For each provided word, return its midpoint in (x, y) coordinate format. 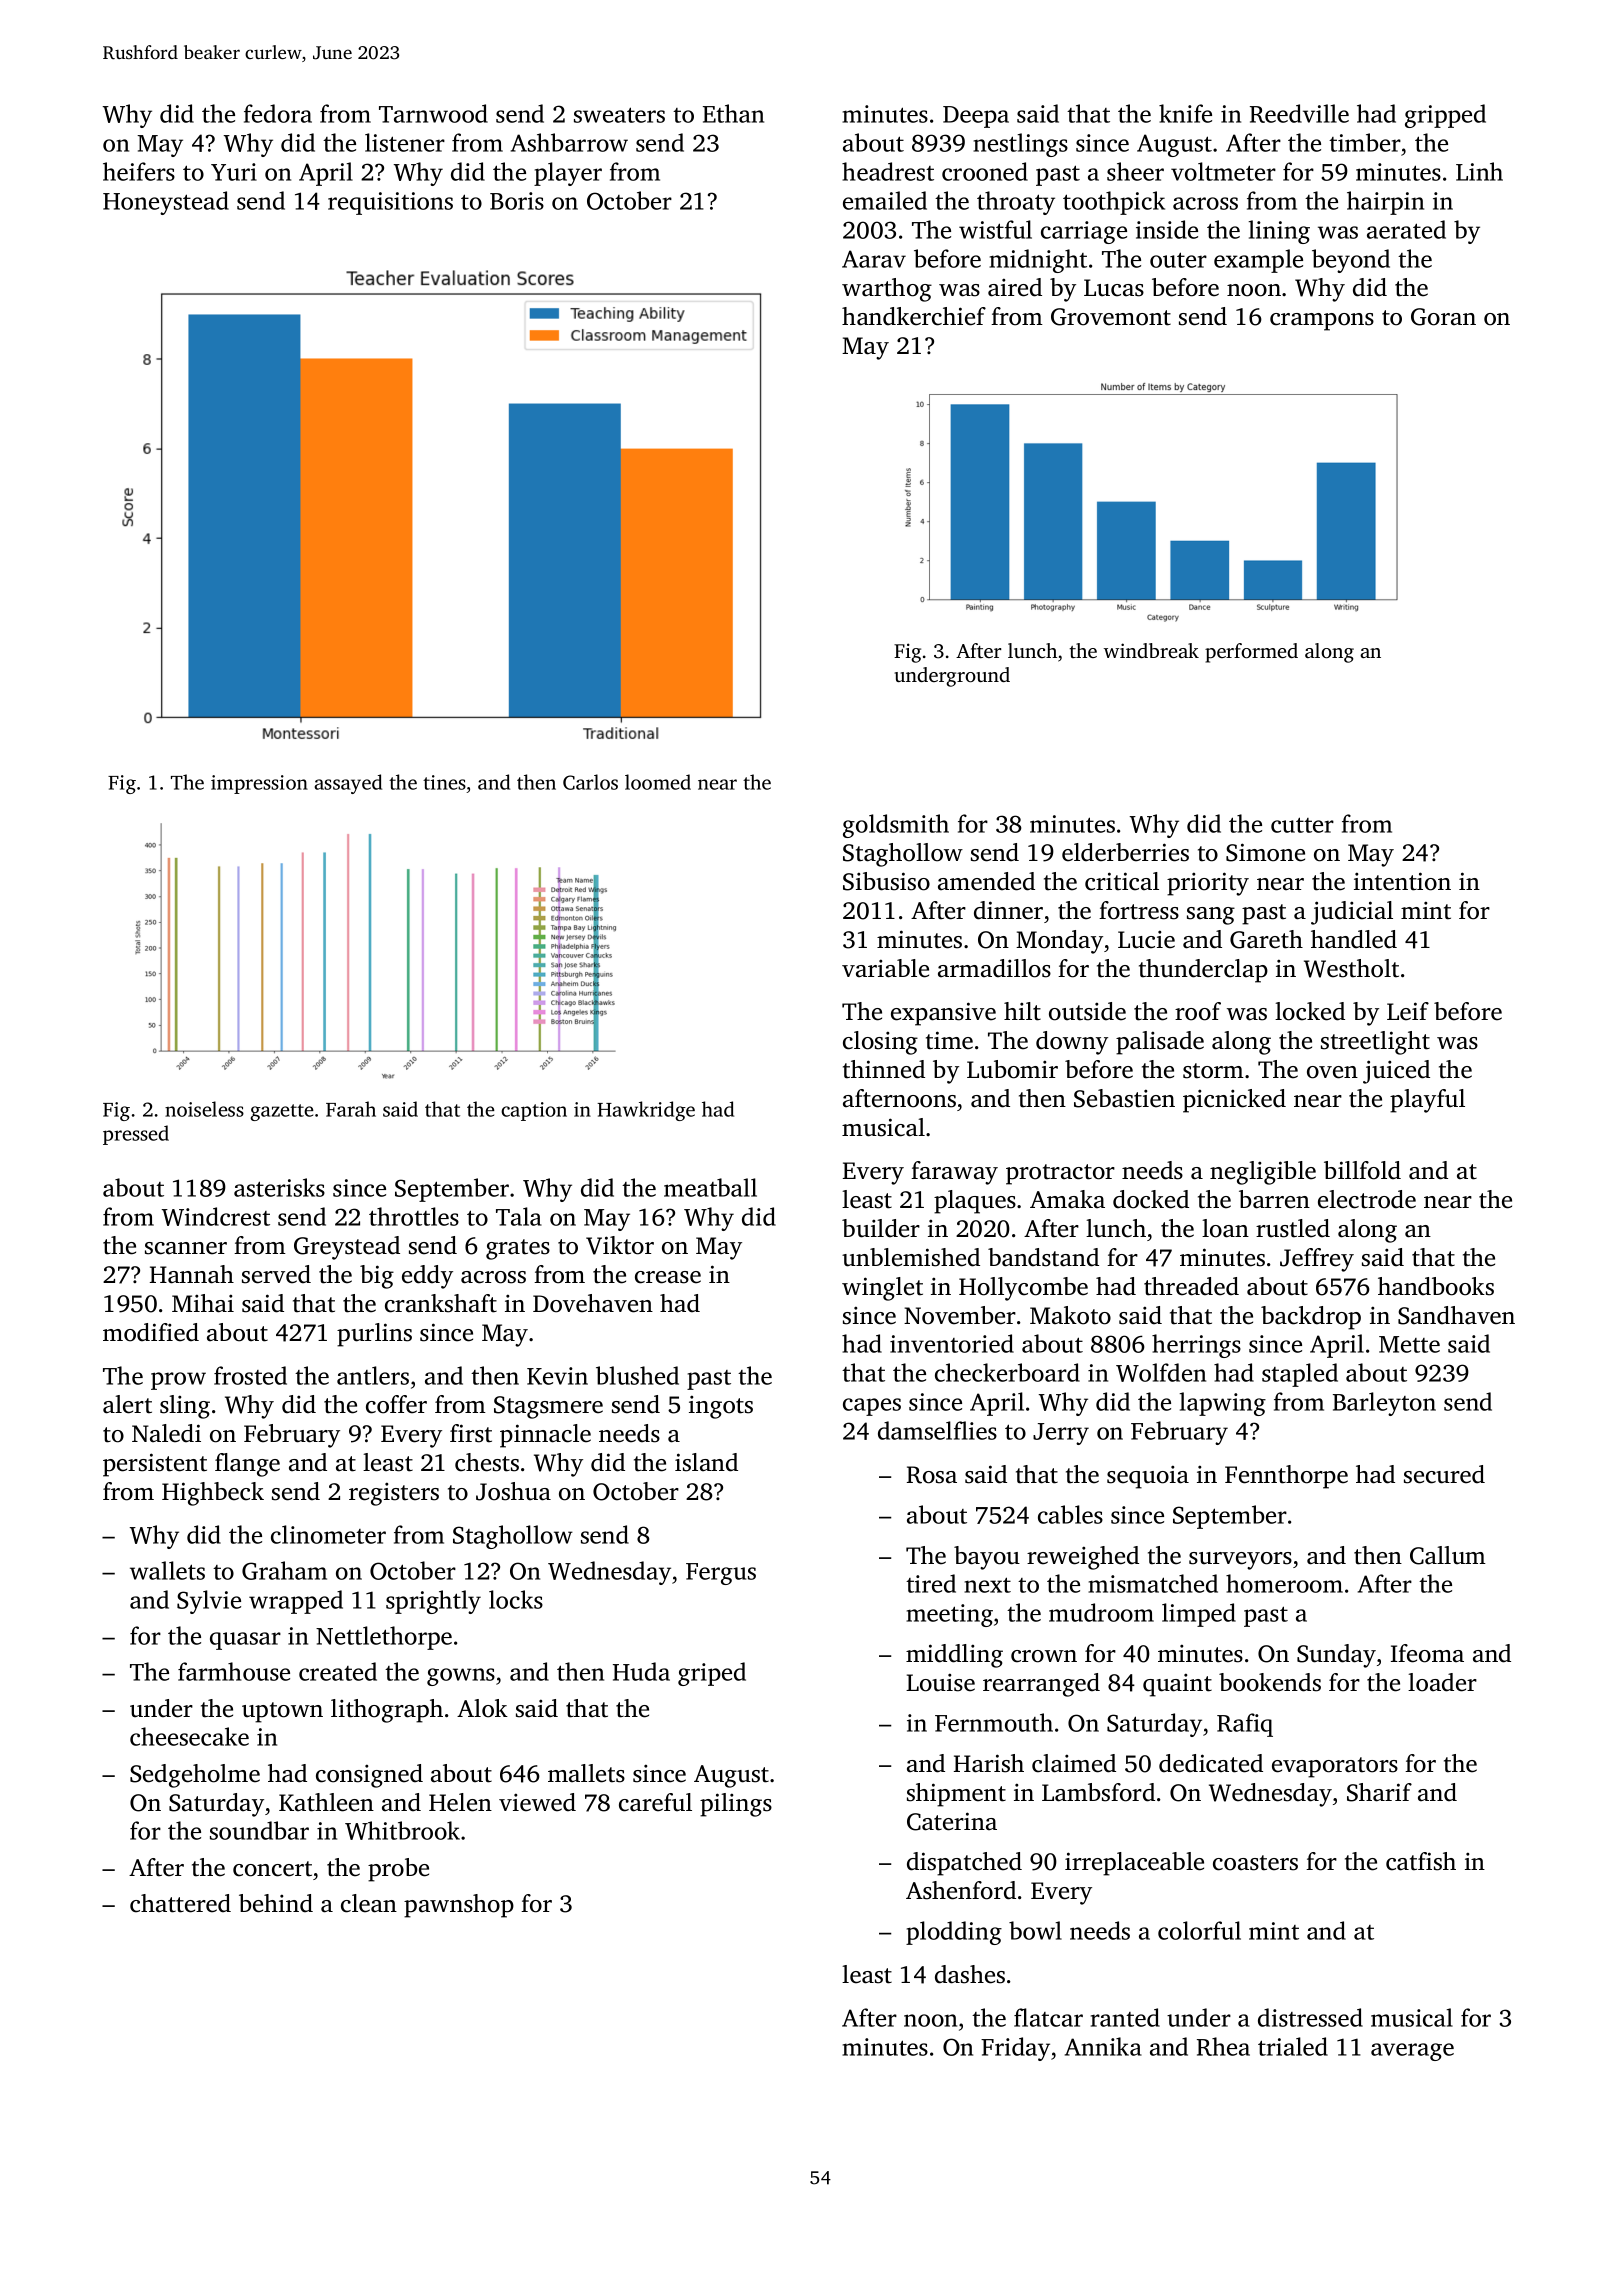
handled (1354, 939)
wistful (995, 229)
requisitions (390, 203)
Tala (519, 1216)
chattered (180, 1903)
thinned (884, 1069)
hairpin (1385, 203)
